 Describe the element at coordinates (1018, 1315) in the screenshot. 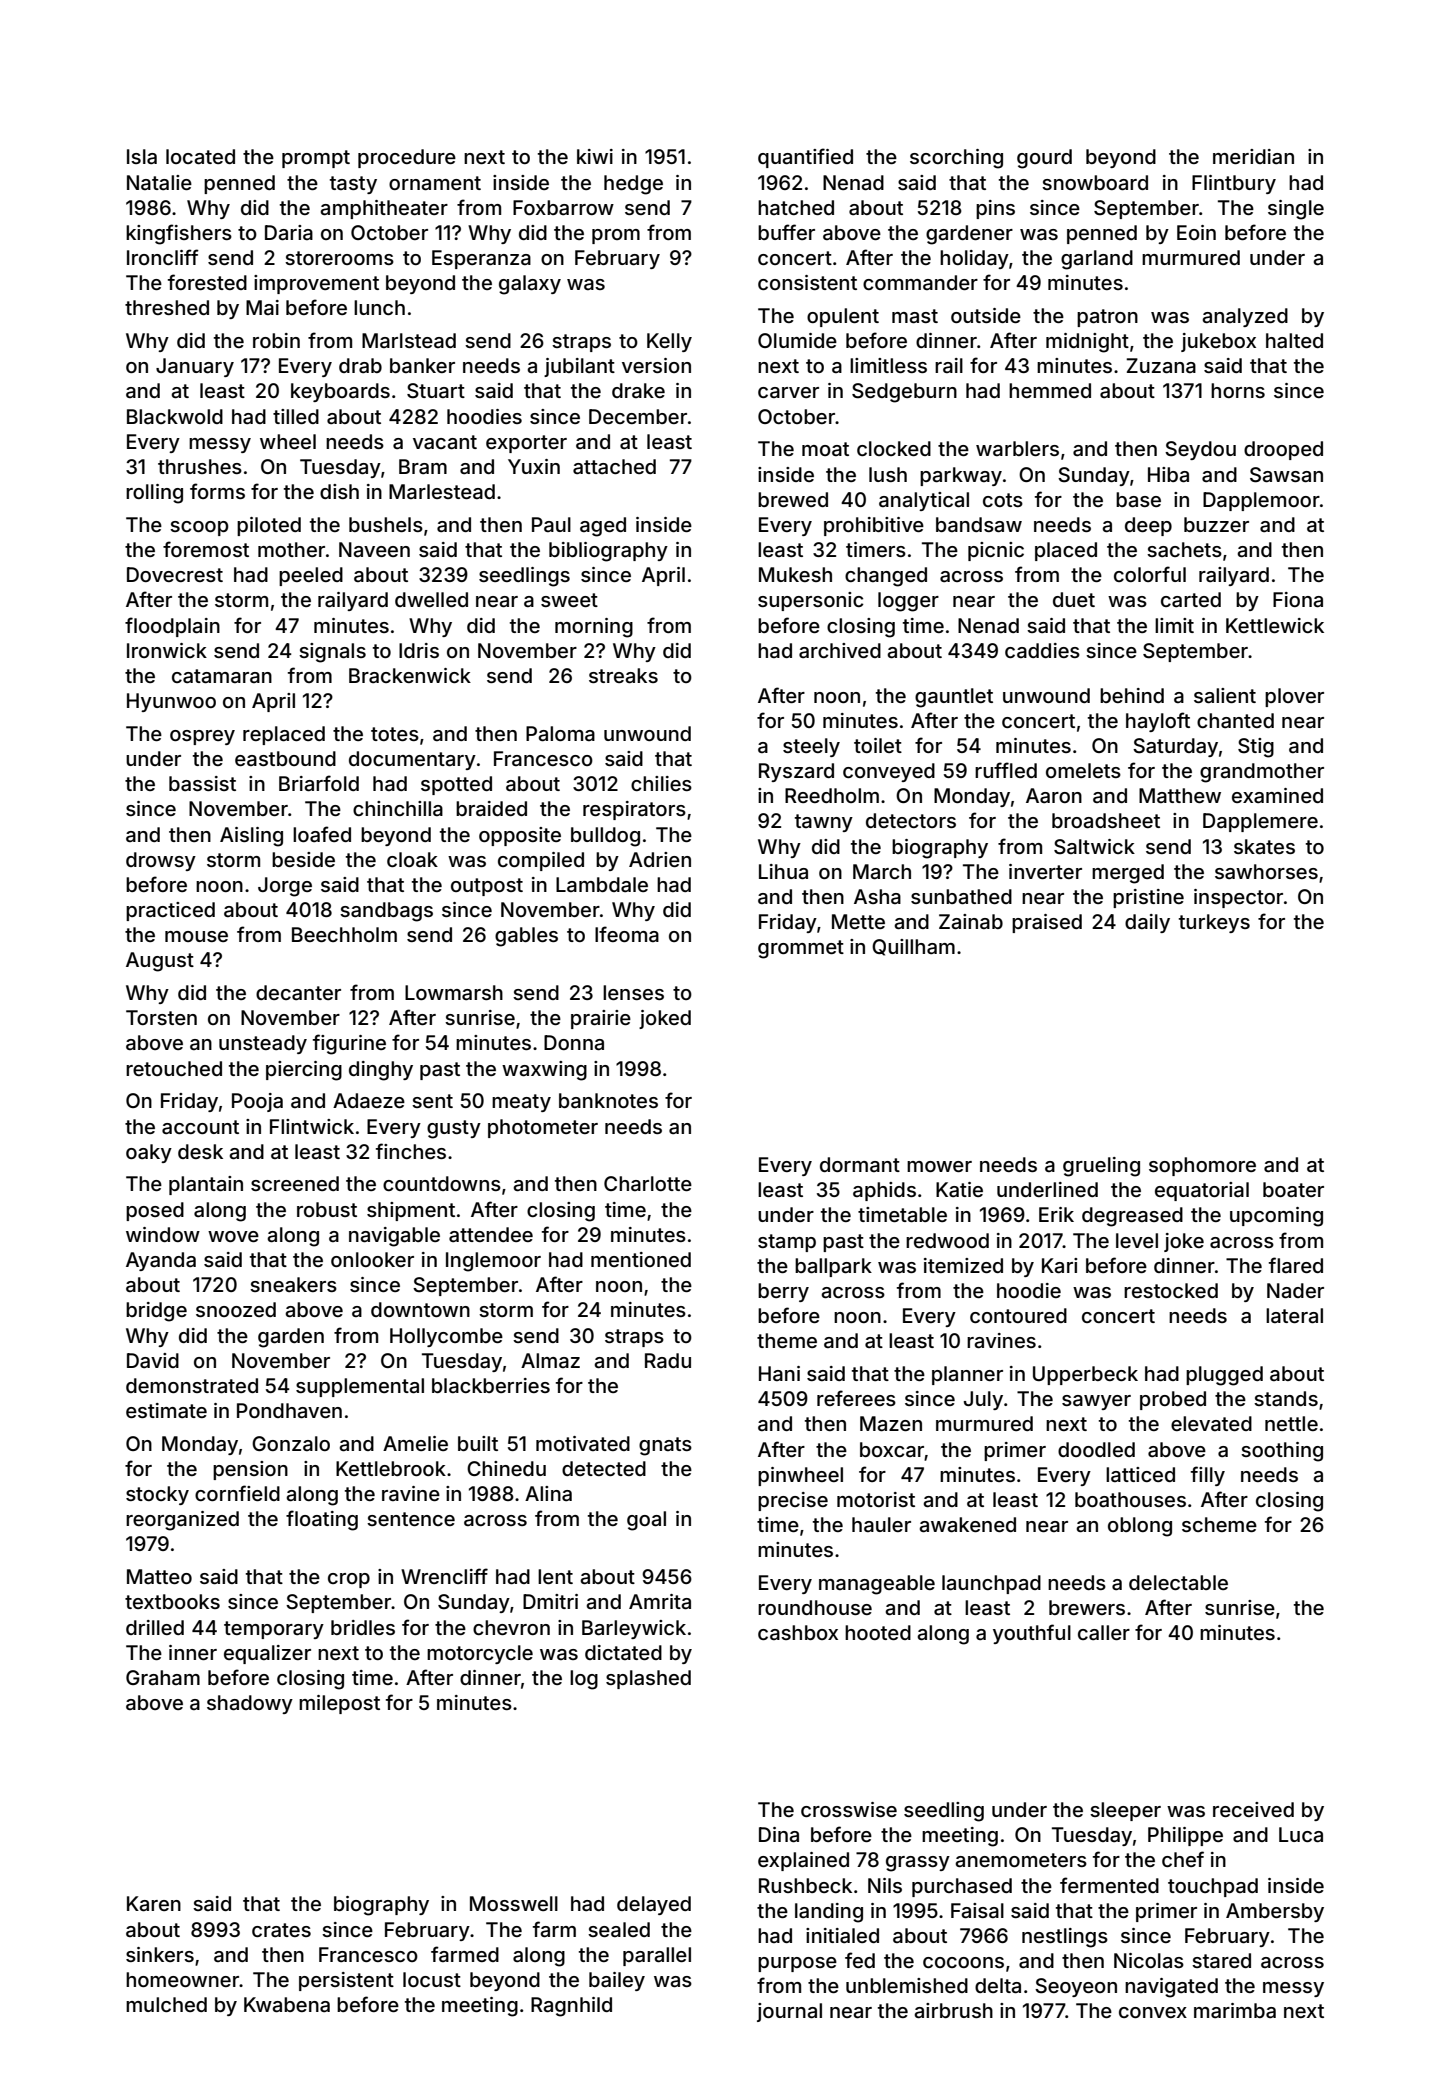

I see `contoured` at that location.
